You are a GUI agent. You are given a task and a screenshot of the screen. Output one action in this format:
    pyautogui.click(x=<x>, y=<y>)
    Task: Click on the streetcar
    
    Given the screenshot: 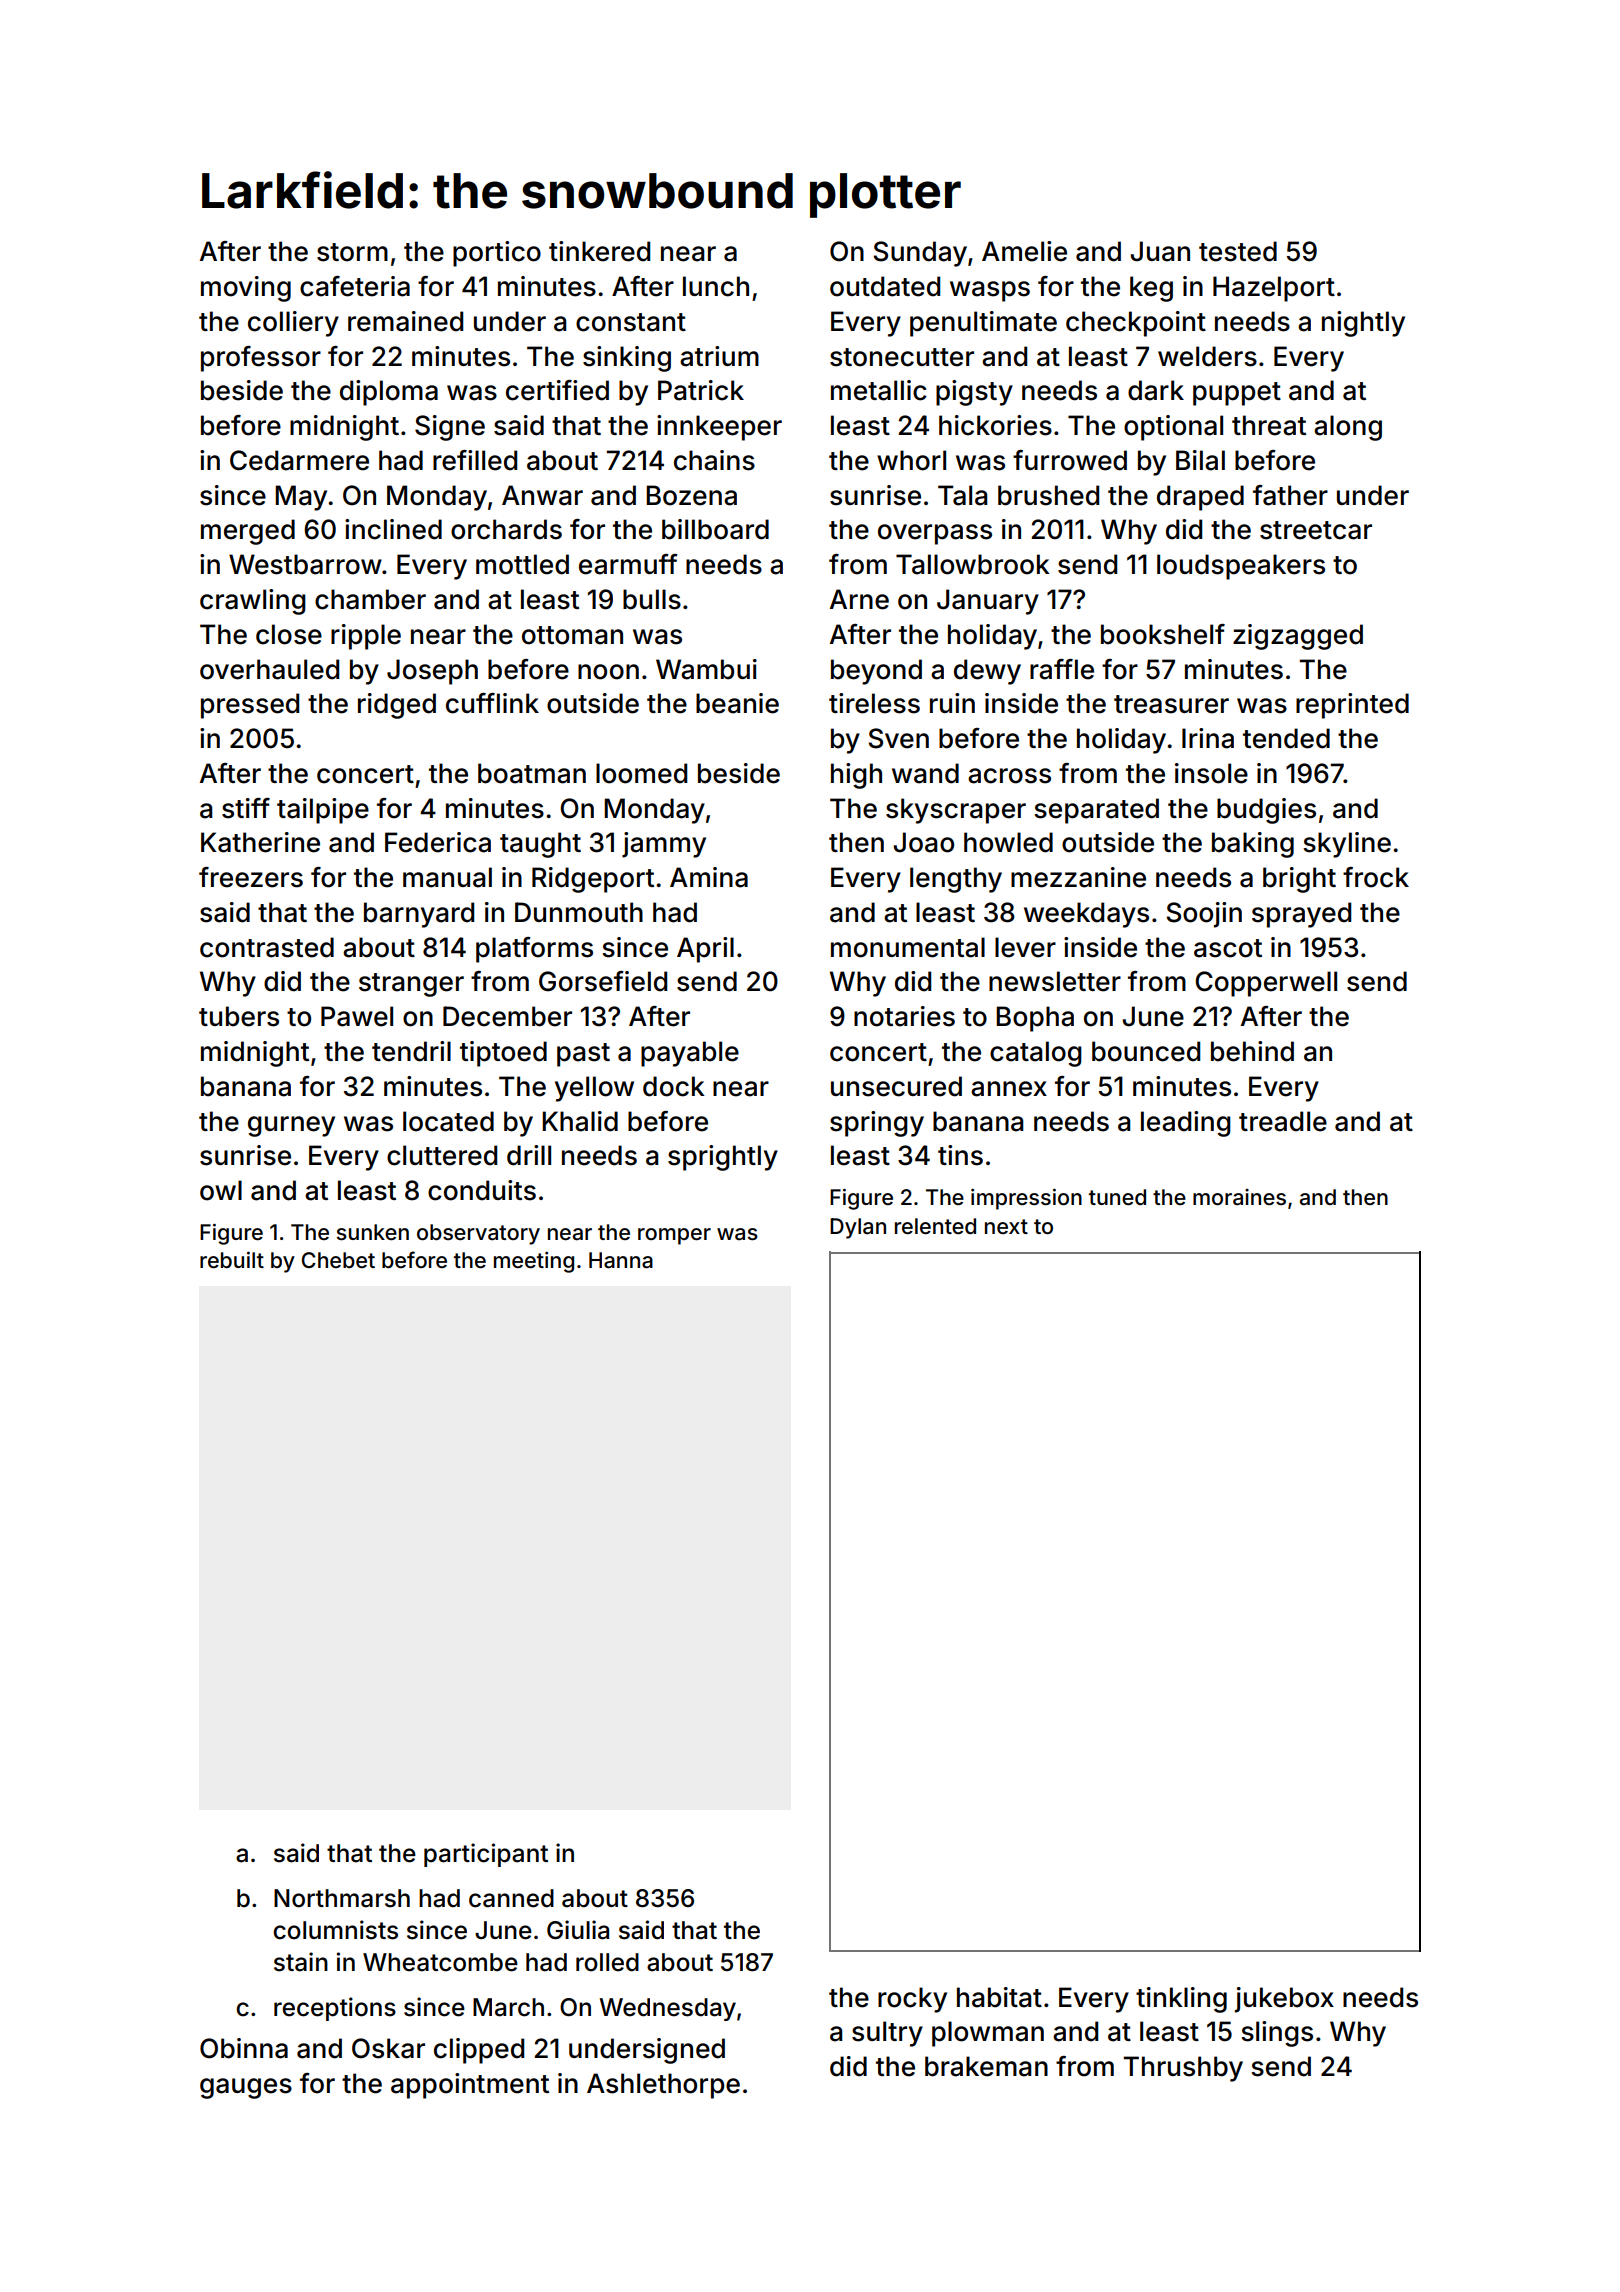 What is the action you would take?
    pyautogui.click(x=1316, y=530)
